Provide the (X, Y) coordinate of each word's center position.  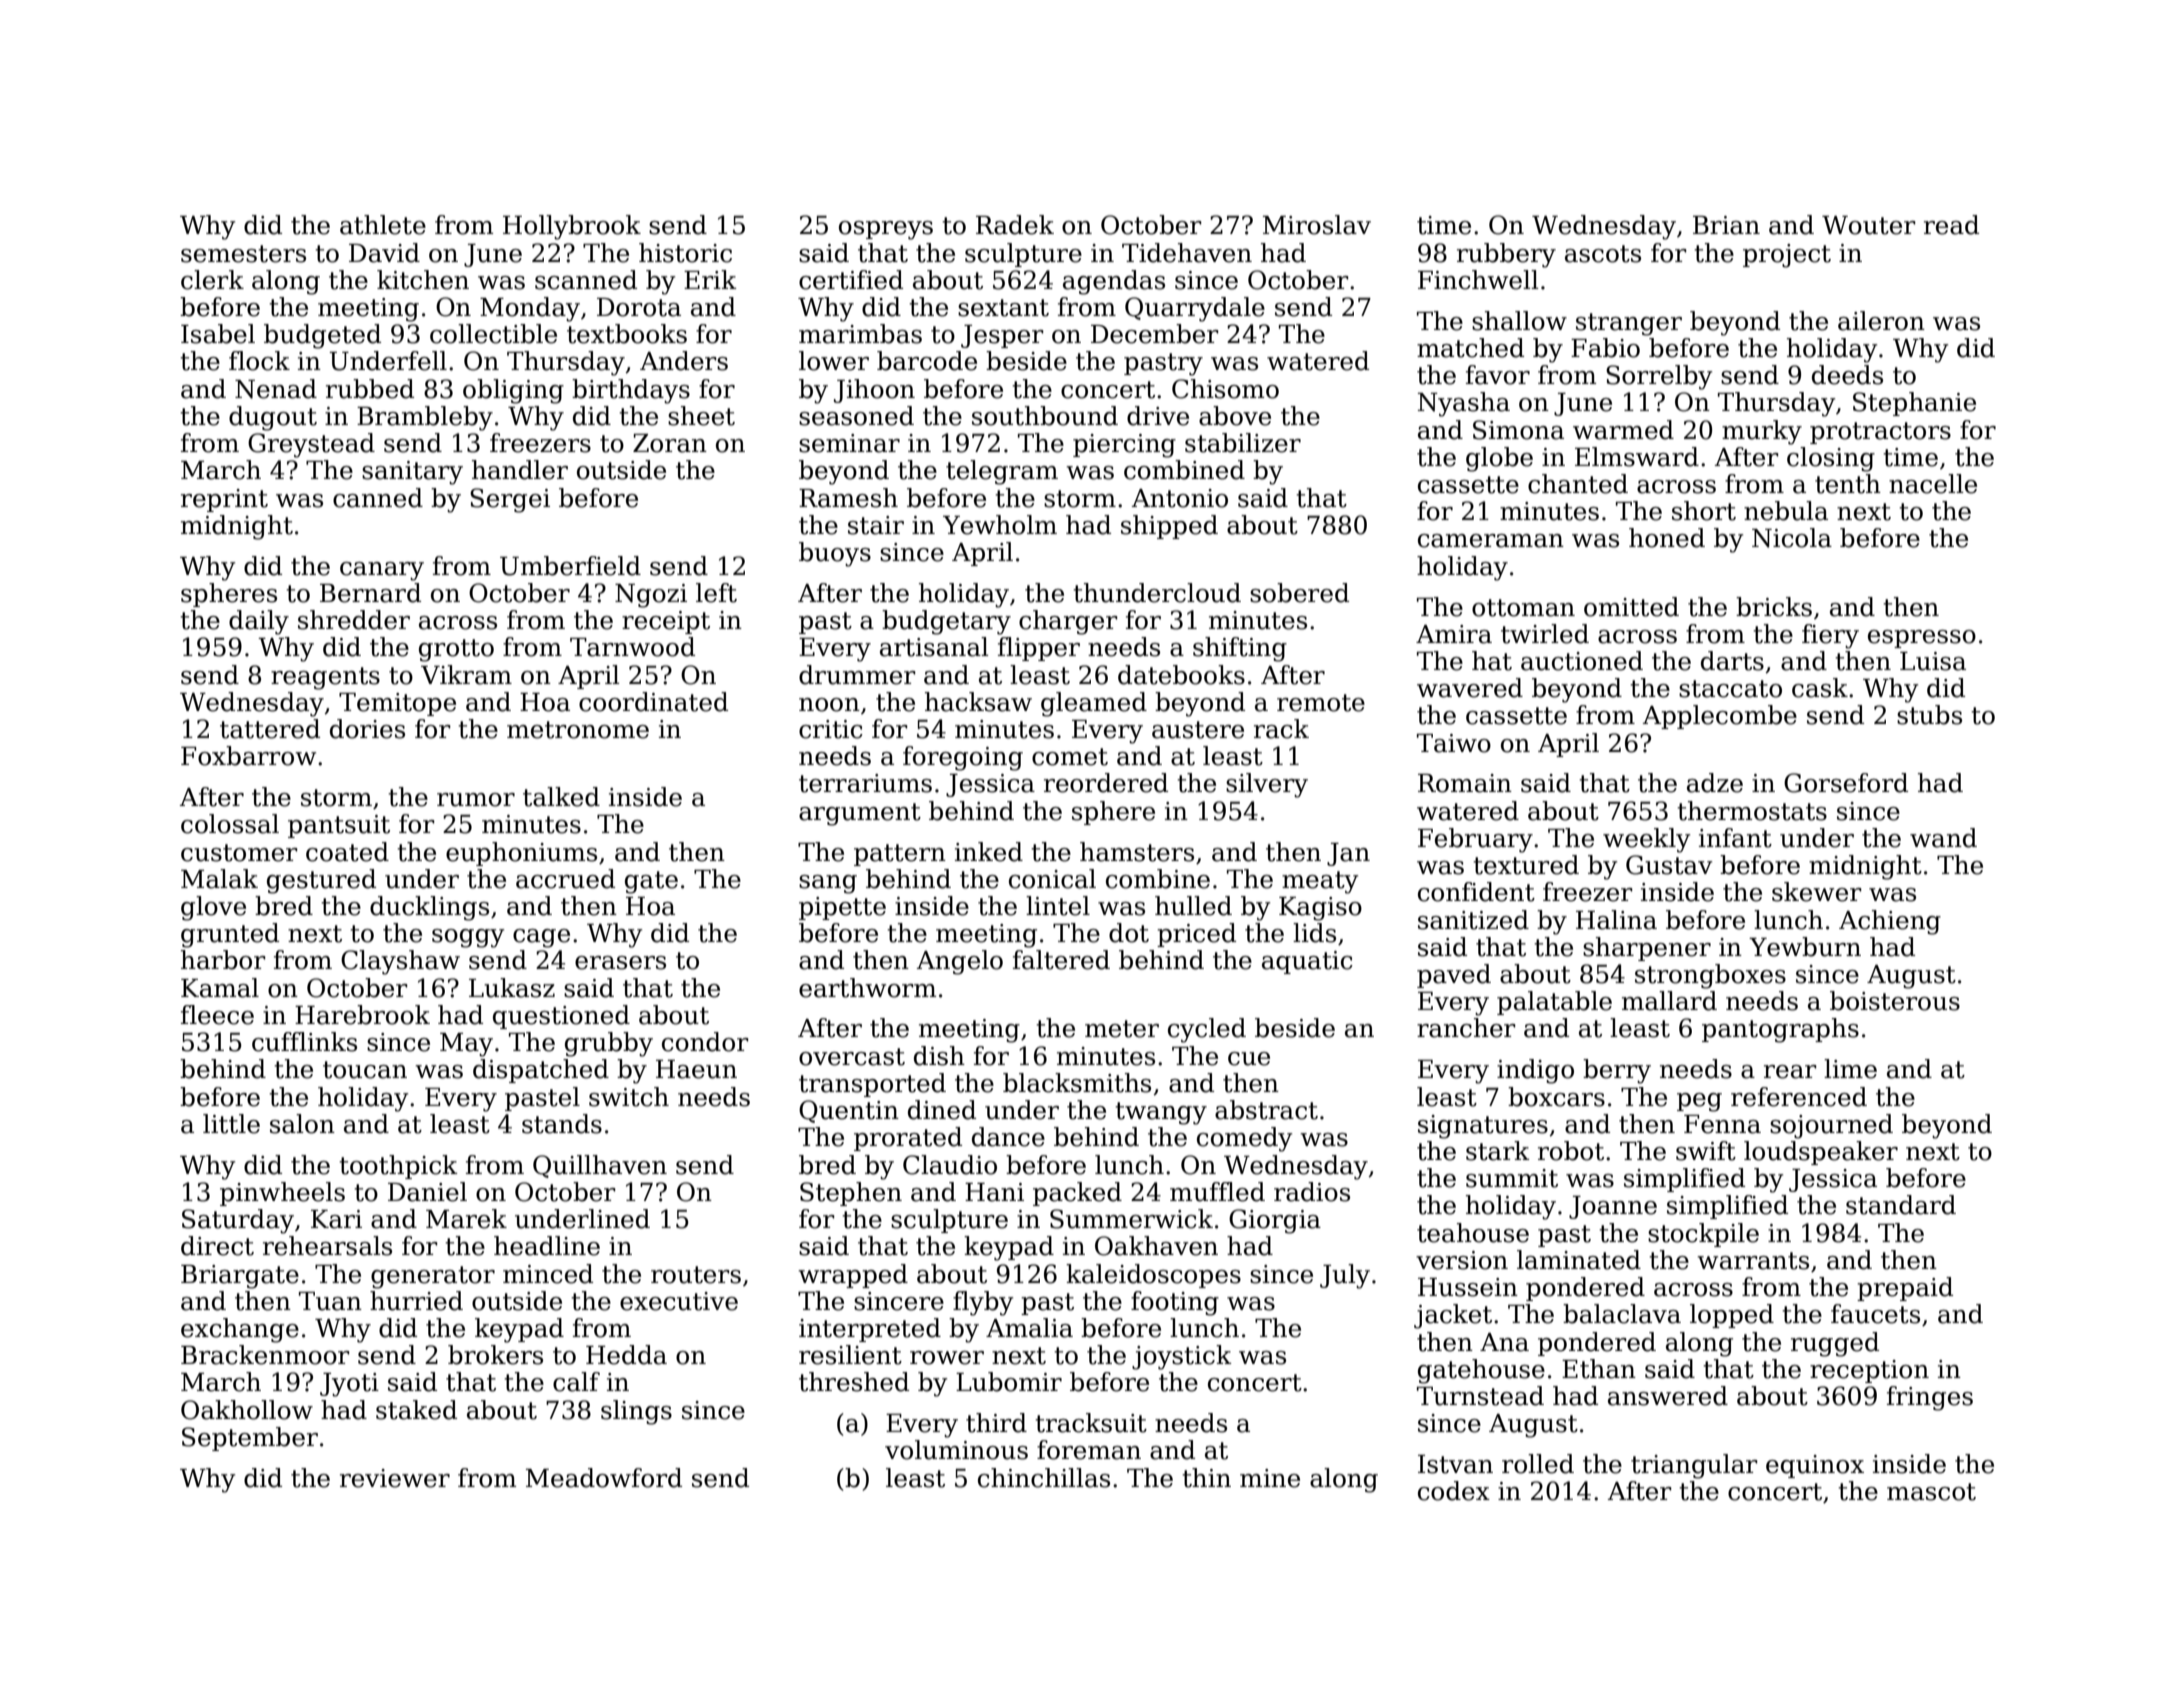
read (1951, 225)
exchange (240, 1330)
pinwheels (282, 1194)
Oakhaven (1156, 1246)
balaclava (1622, 1314)
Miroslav (1317, 225)
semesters (243, 254)
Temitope (397, 704)
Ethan (1599, 1369)
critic (831, 729)
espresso (1922, 639)
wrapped (853, 1276)
